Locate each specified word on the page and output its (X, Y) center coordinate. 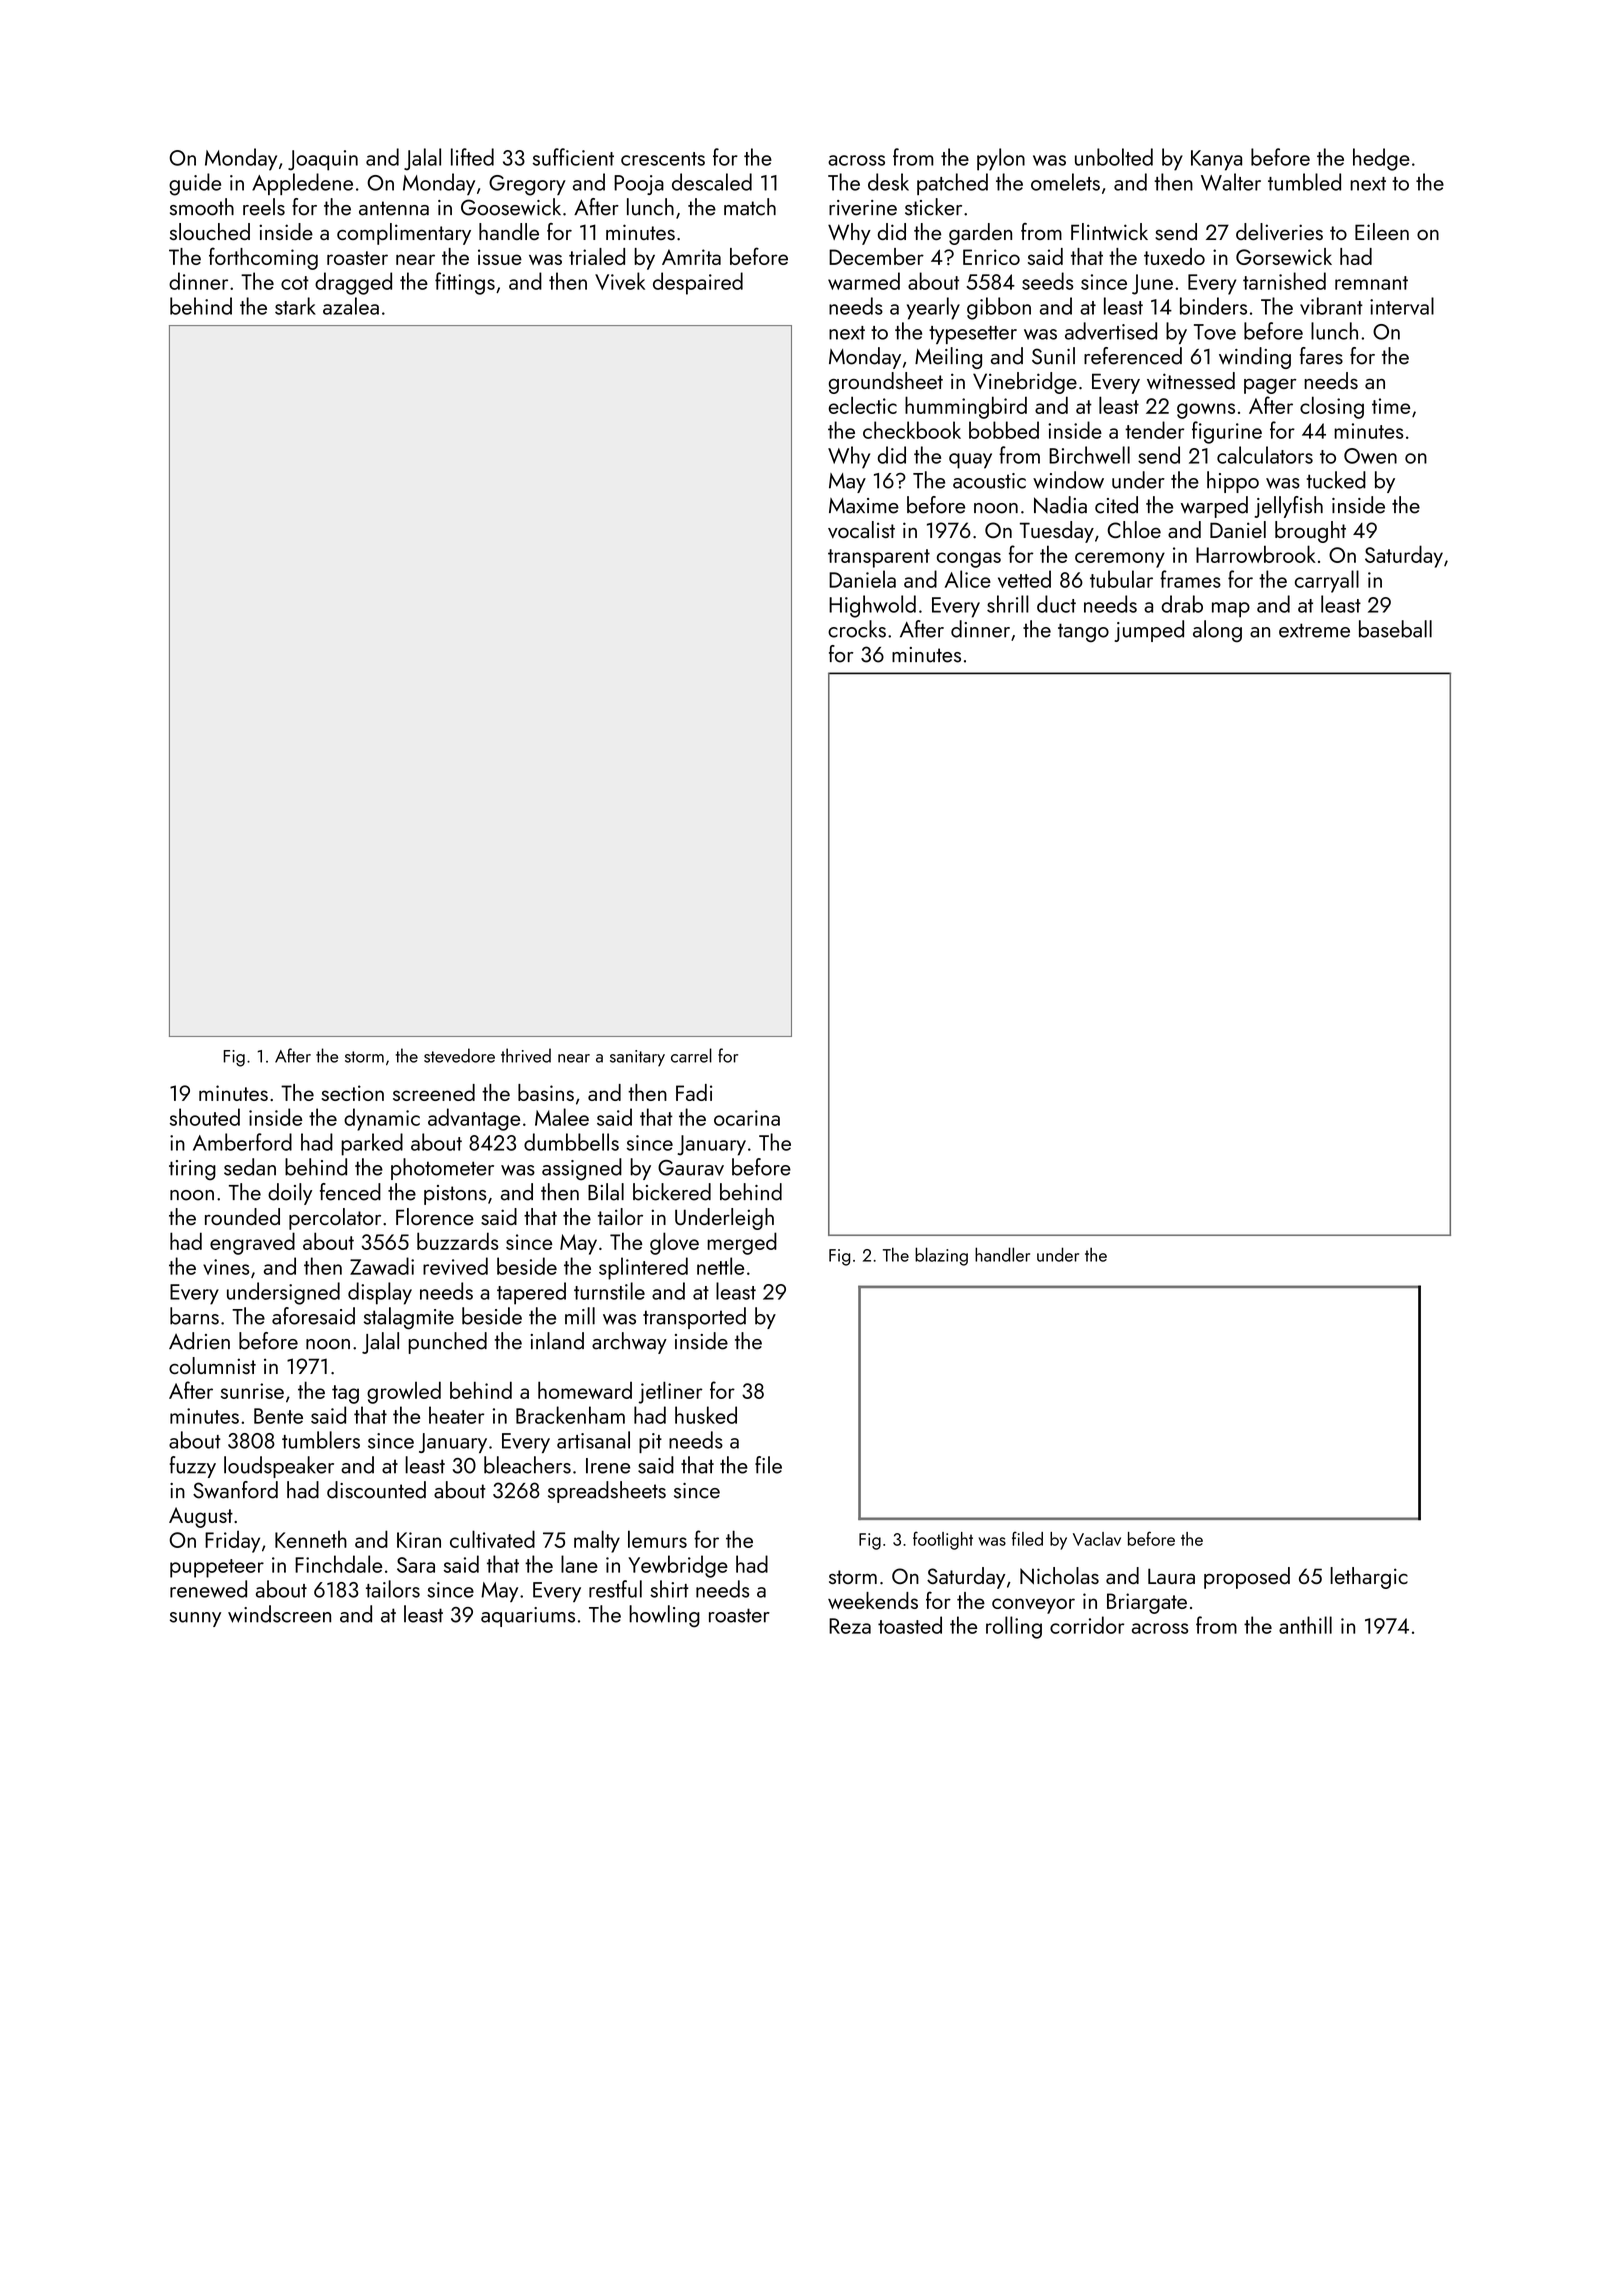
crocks (857, 629)
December (876, 256)
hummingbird (966, 407)
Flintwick (1109, 231)
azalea (351, 306)
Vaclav (1097, 1539)
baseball (1395, 629)
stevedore (459, 1055)
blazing (941, 1256)
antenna (394, 208)
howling (664, 1616)
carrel (691, 1055)
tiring (192, 1170)
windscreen (279, 1614)
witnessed (1191, 380)
